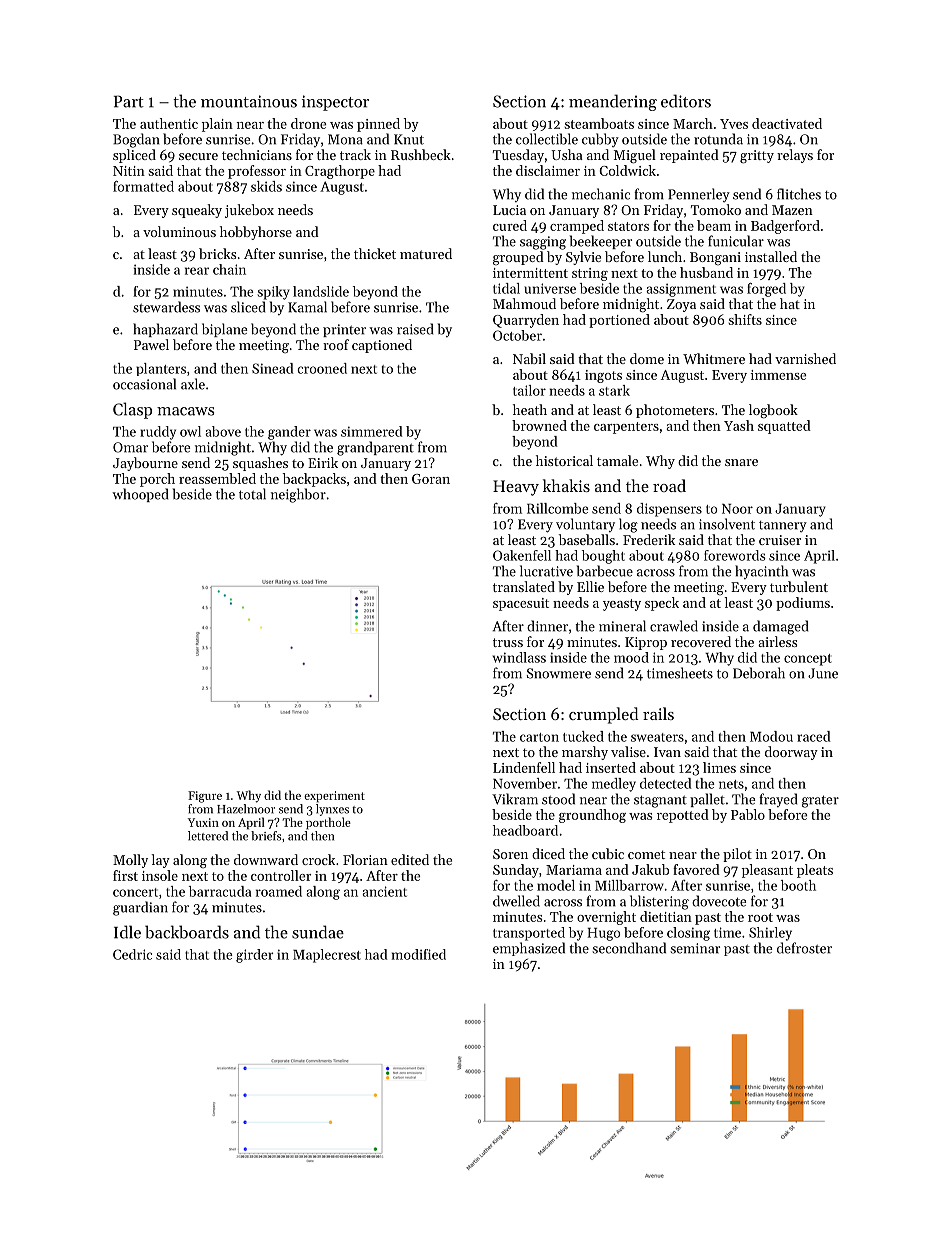 This page has width=952, height=1233. What do you see at coordinates (166, 307) in the page?
I see `stewardess` at bounding box center [166, 307].
